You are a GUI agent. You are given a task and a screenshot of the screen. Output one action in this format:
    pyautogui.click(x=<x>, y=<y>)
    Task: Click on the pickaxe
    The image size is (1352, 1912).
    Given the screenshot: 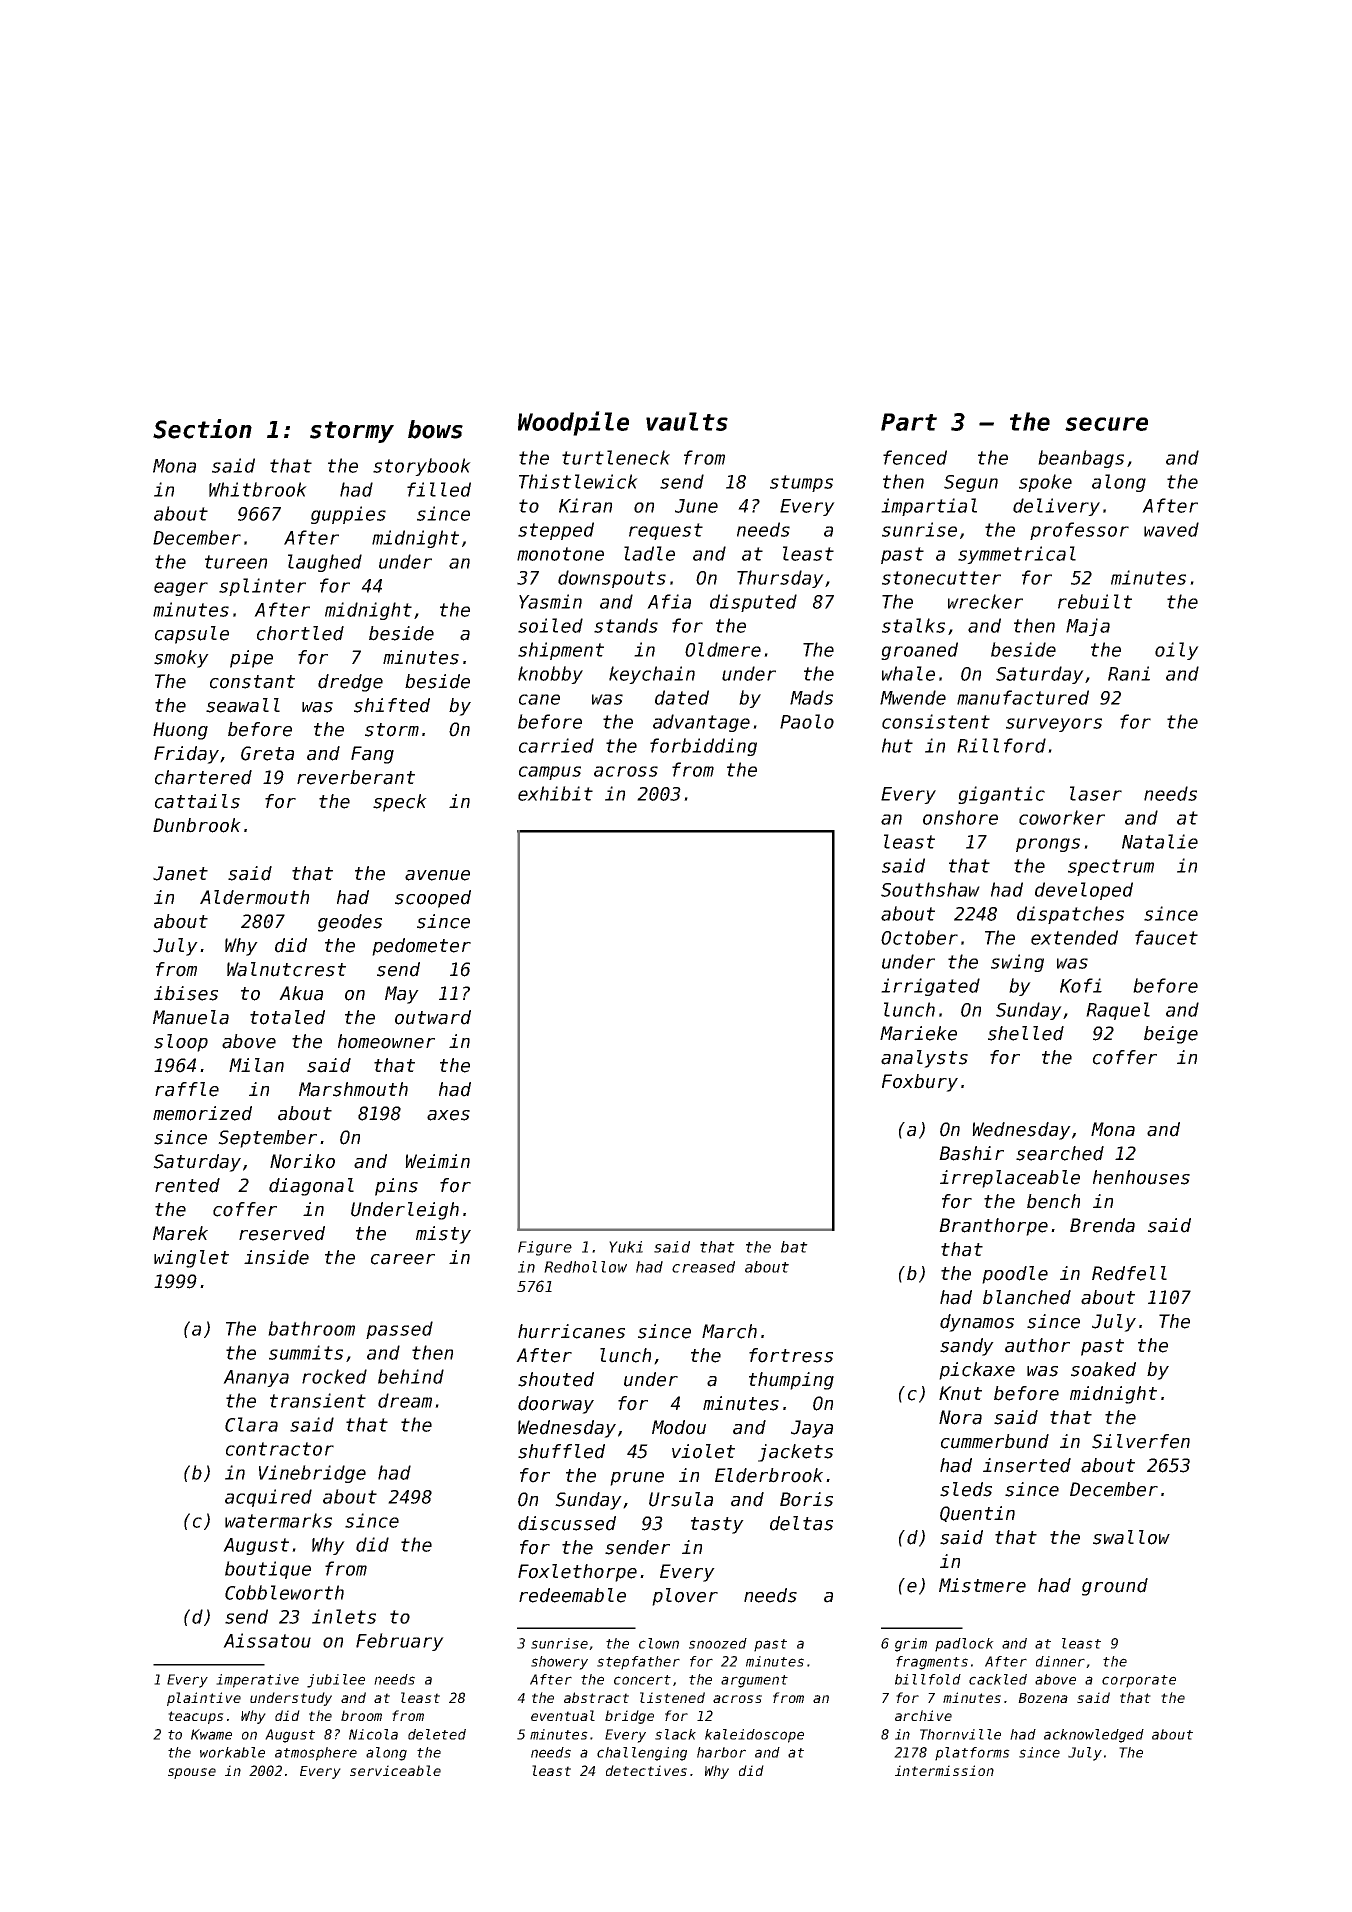 What is the action you would take?
    pyautogui.click(x=977, y=1371)
